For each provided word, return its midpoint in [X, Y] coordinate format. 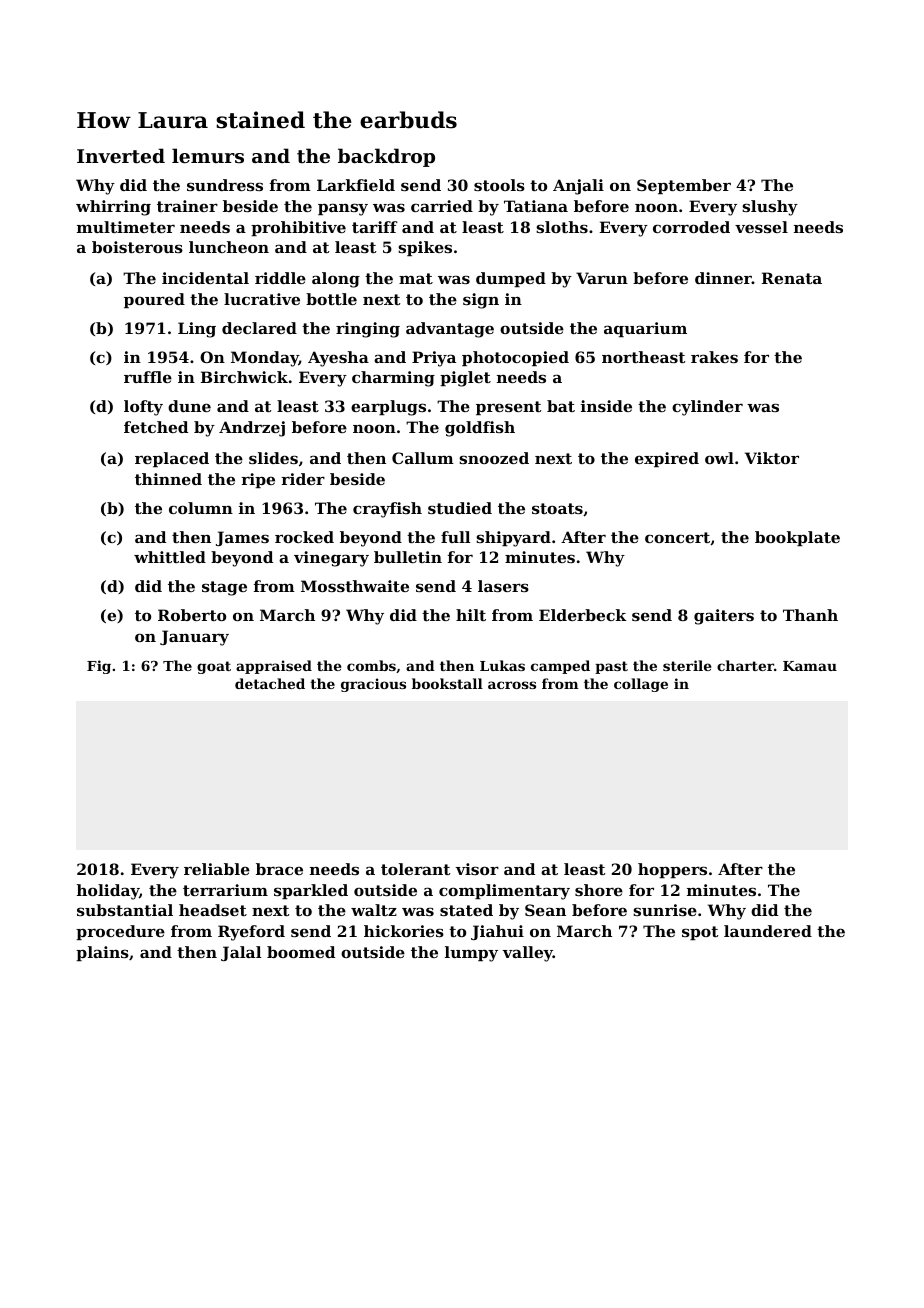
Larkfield [356, 185]
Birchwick [244, 377]
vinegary [331, 559]
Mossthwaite [355, 586]
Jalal [241, 953]
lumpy [471, 954]
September [684, 186]
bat [561, 406]
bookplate [797, 538]
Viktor [772, 458]
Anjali [578, 187]
